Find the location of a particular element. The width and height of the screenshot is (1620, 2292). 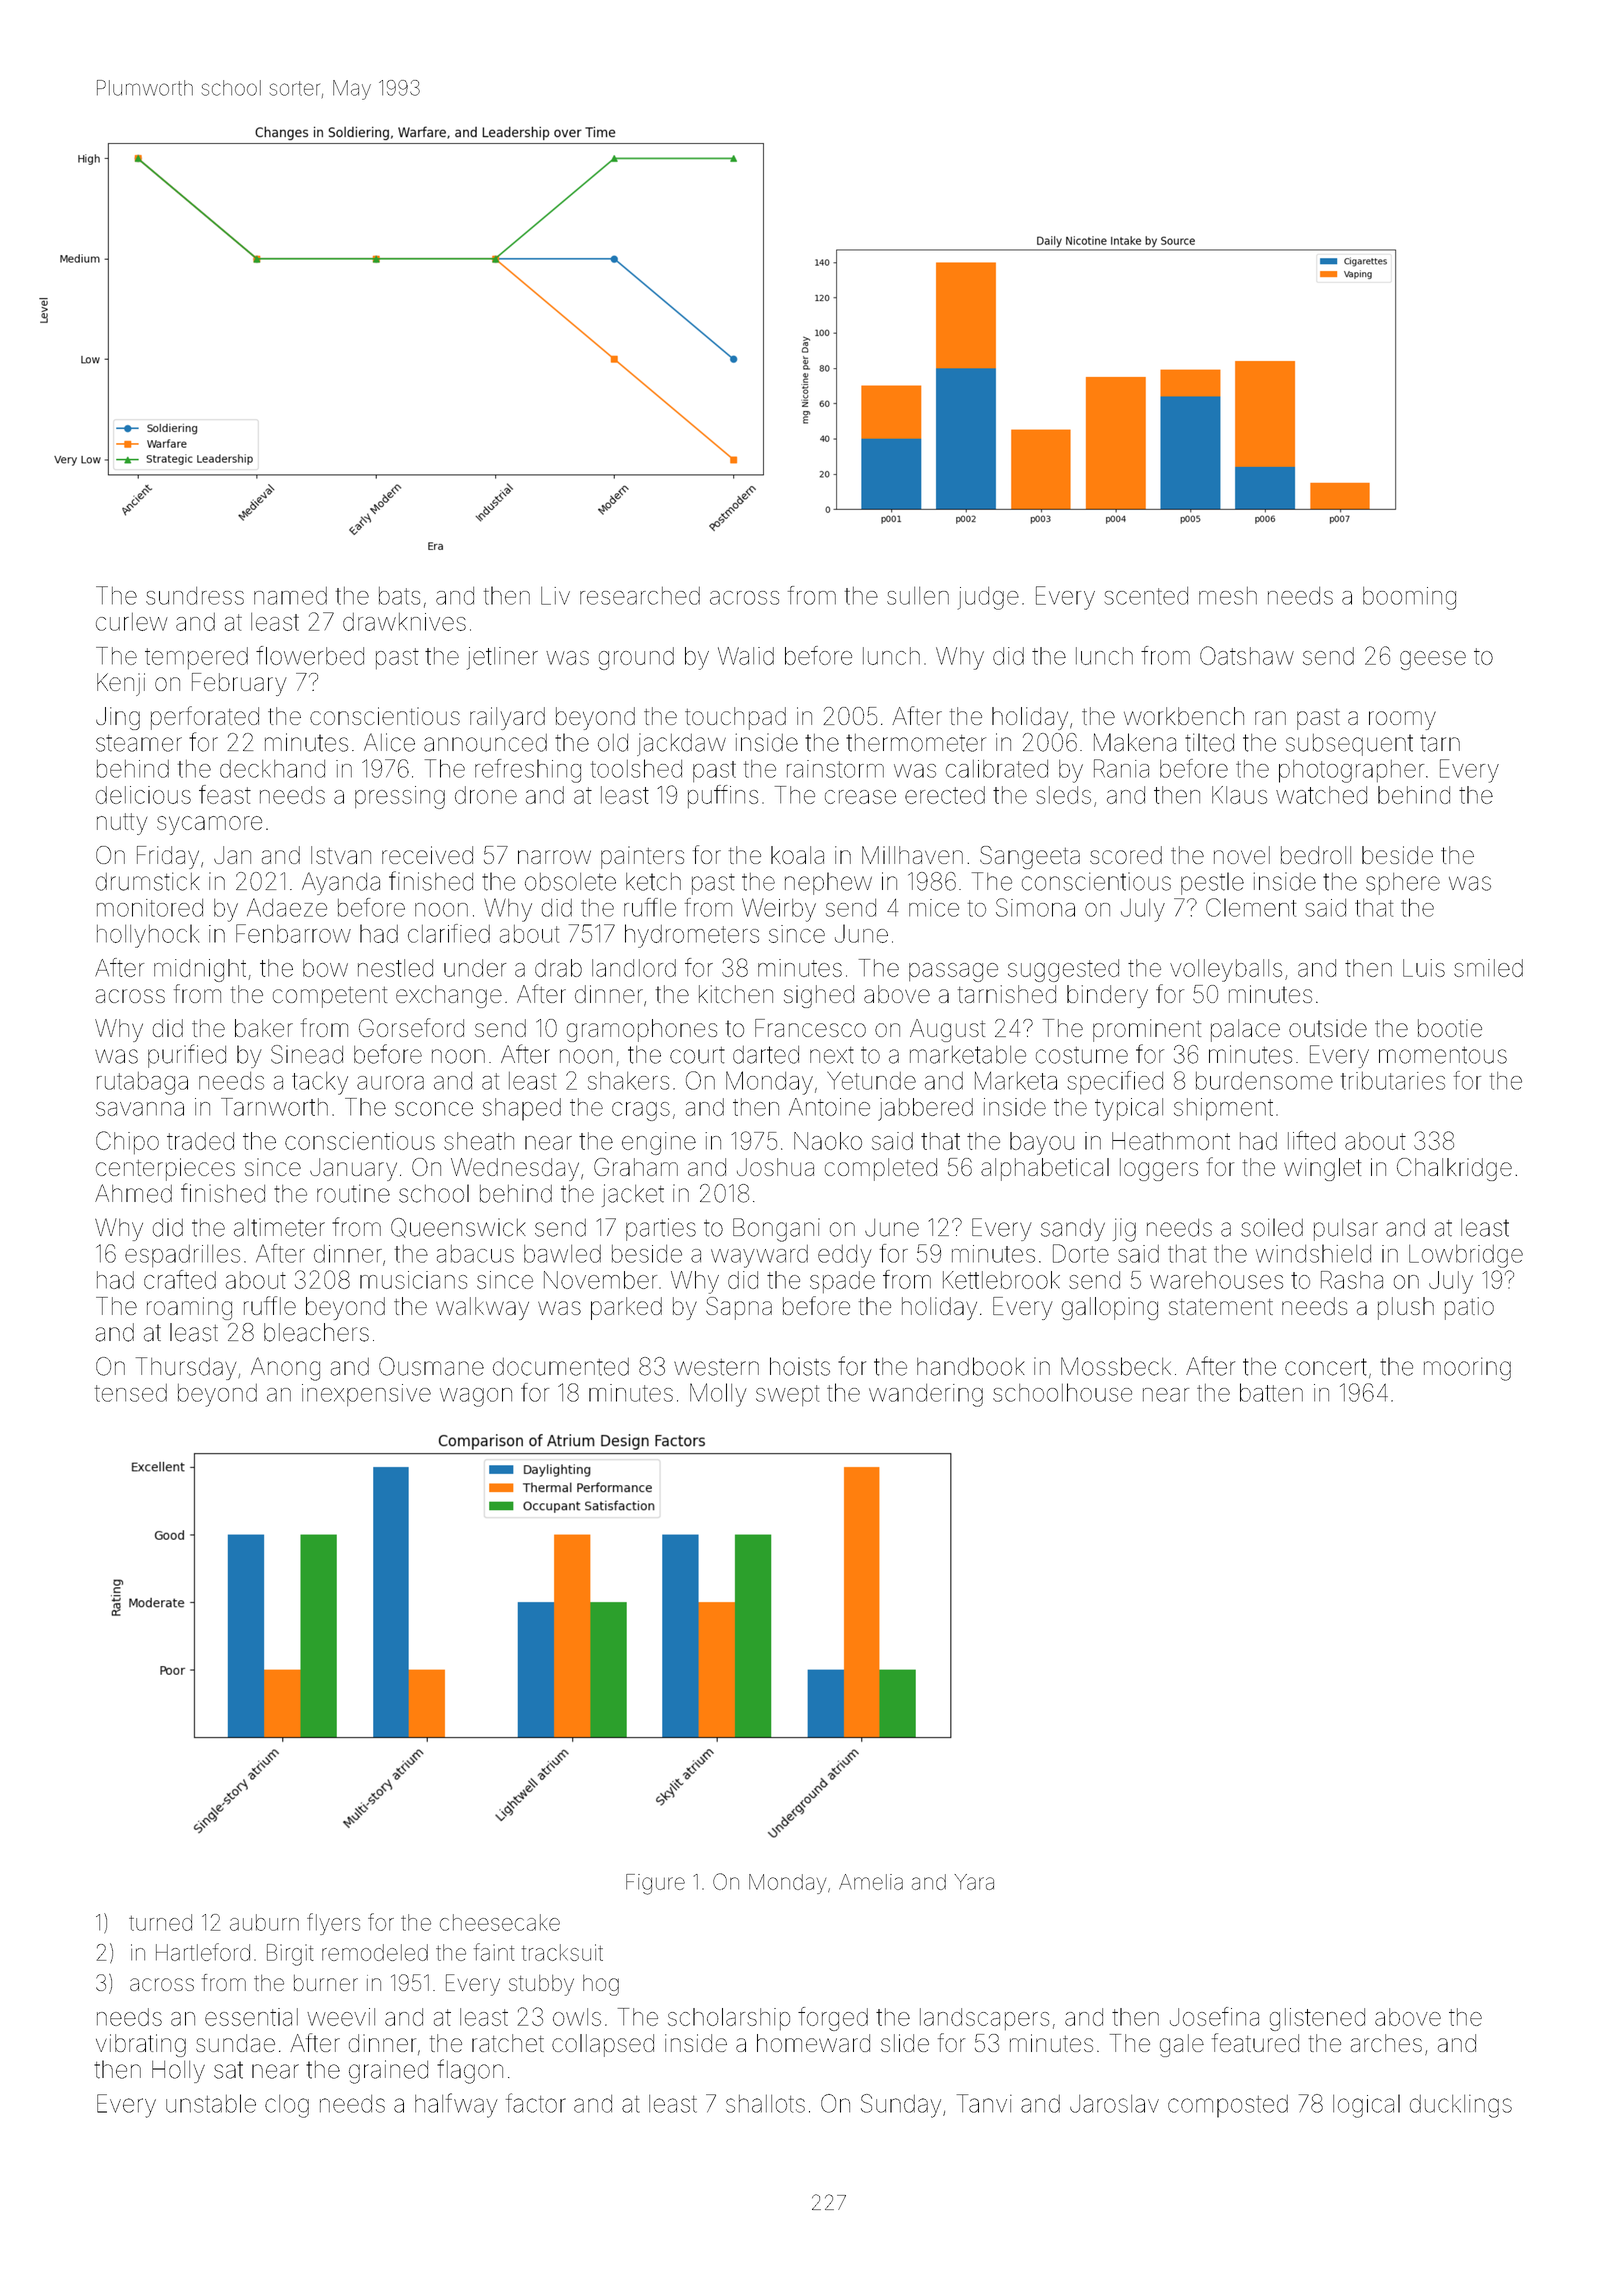

geese is located at coordinates (1433, 660).
